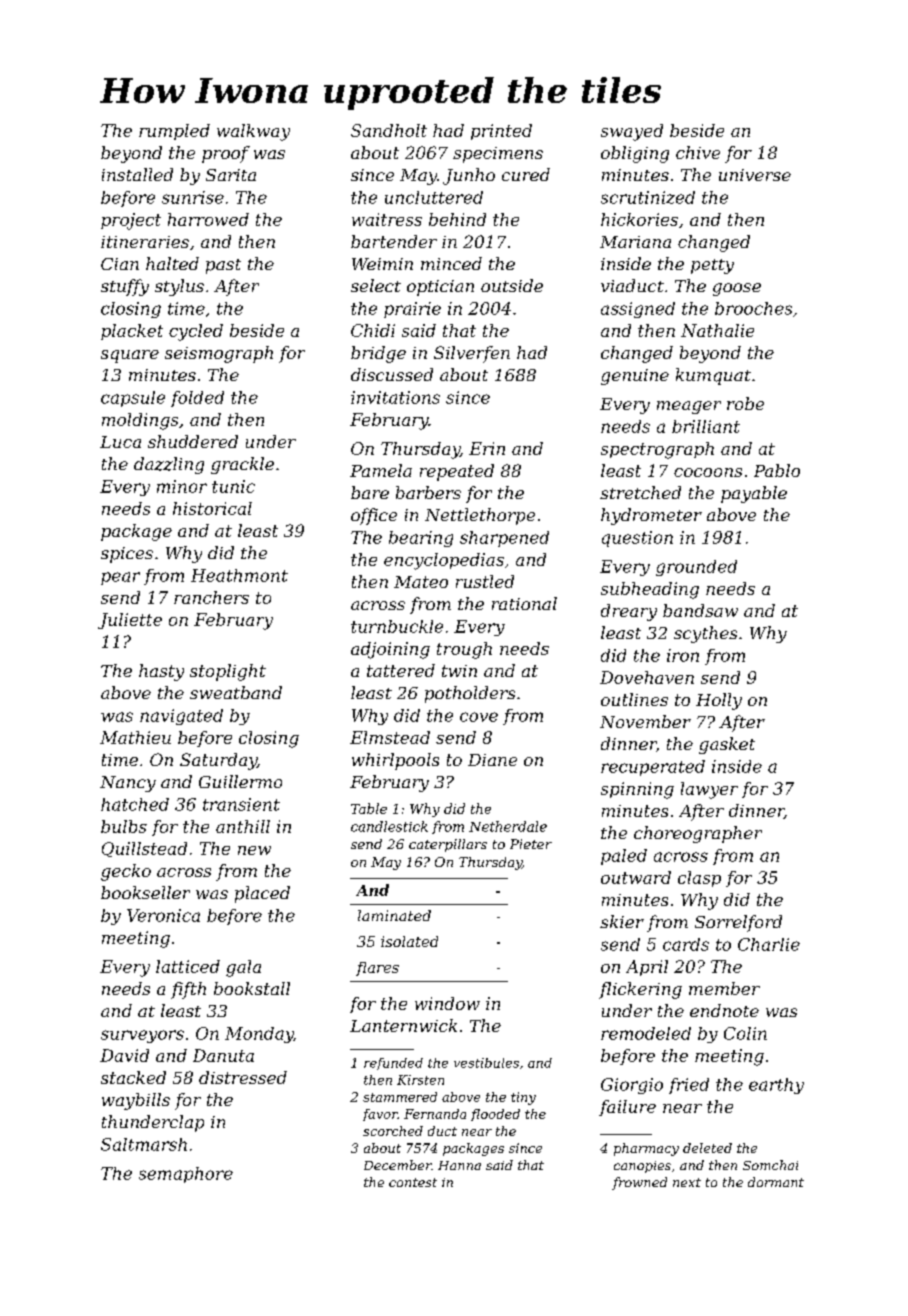  What do you see at coordinates (124, 826) in the page?
I see `bulbs` at bounding box center [124, 826].
